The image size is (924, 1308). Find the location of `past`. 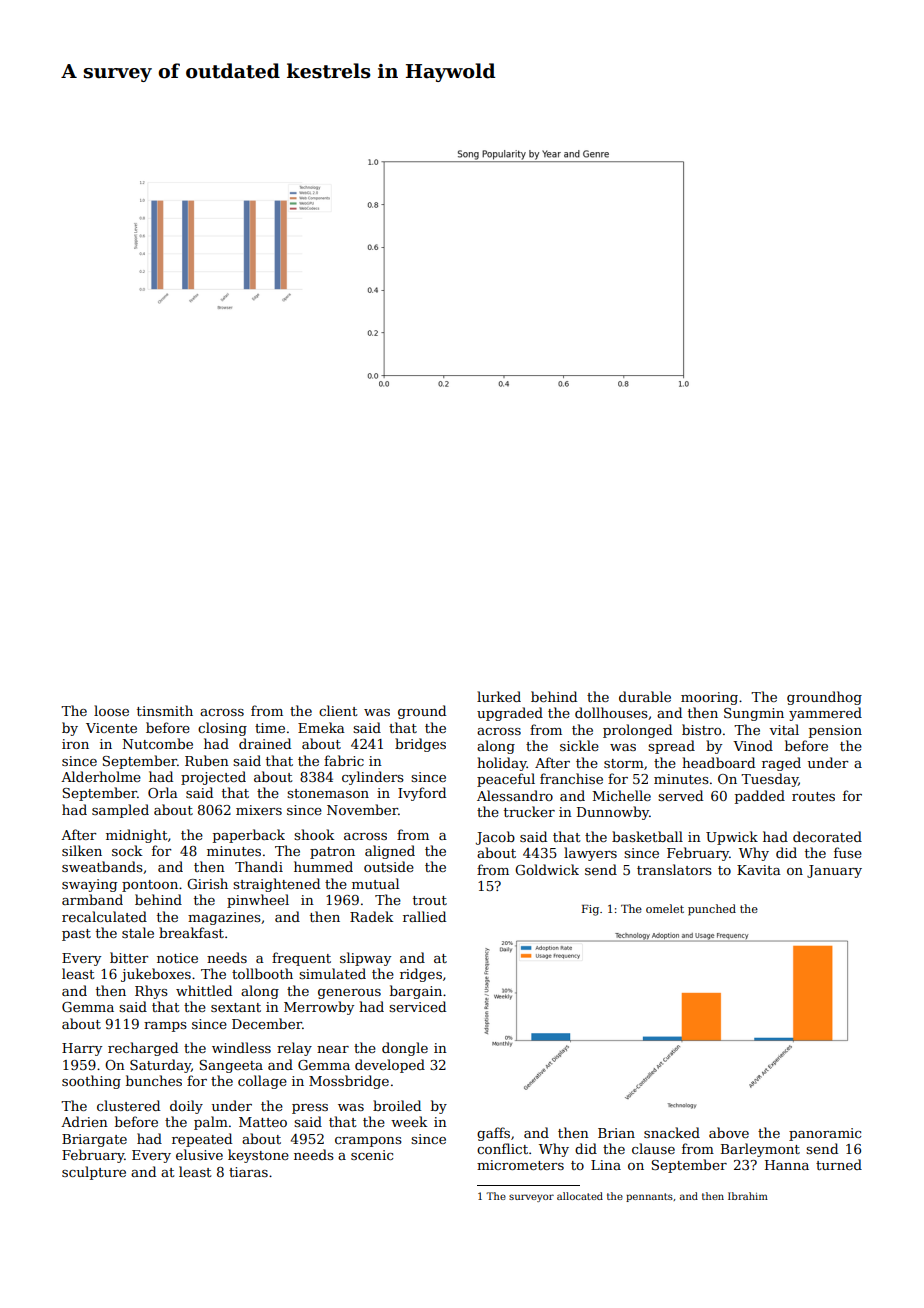

past is located at coordinates (76, 935).
